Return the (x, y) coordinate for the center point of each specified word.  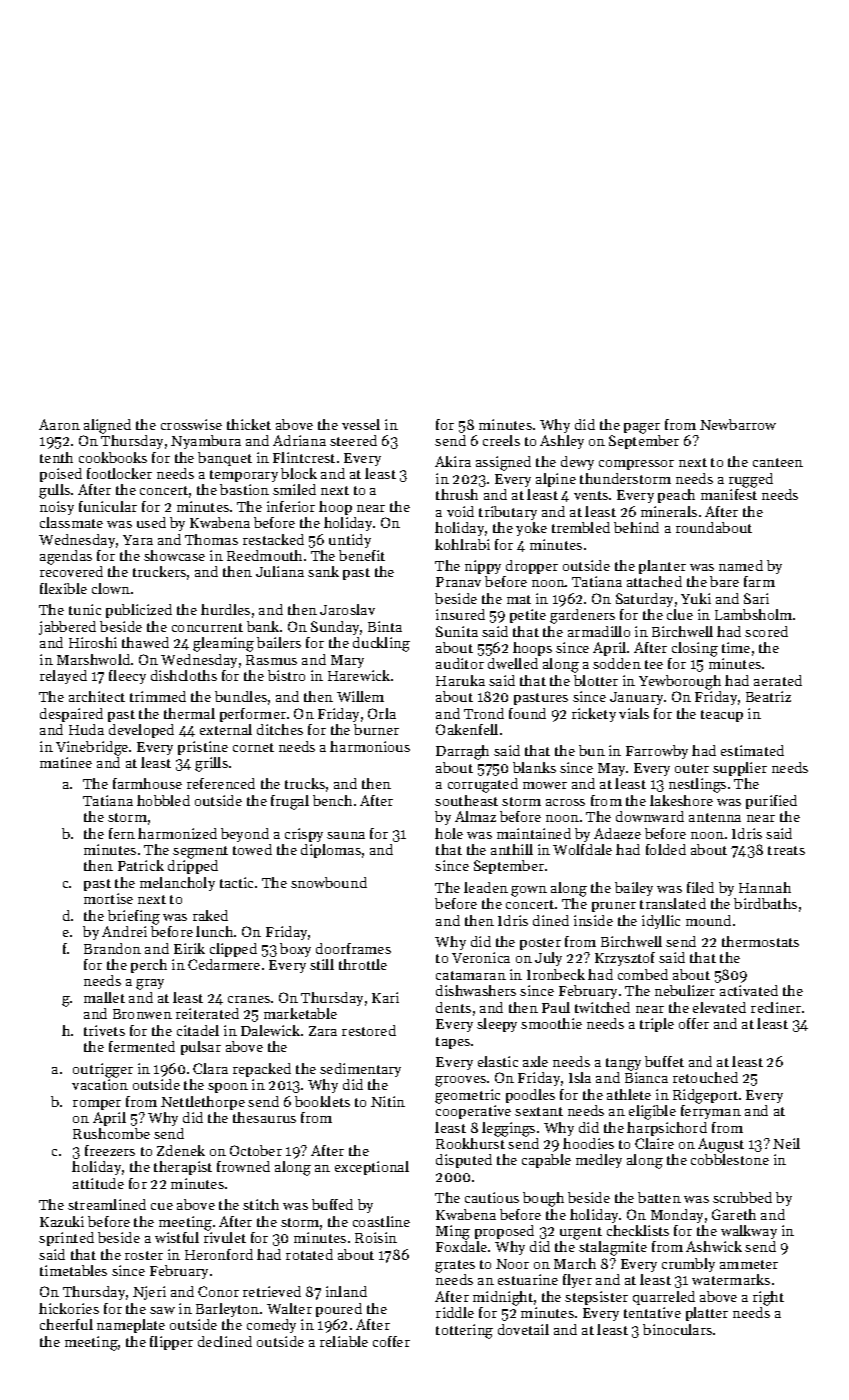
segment (200, 852)
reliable (344, 1341)
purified (771, 802)
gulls (54, 491)
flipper (171, 1343)
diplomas (331, 851)
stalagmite (613, 1248)
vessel (361, 424)
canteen (778, 462)
